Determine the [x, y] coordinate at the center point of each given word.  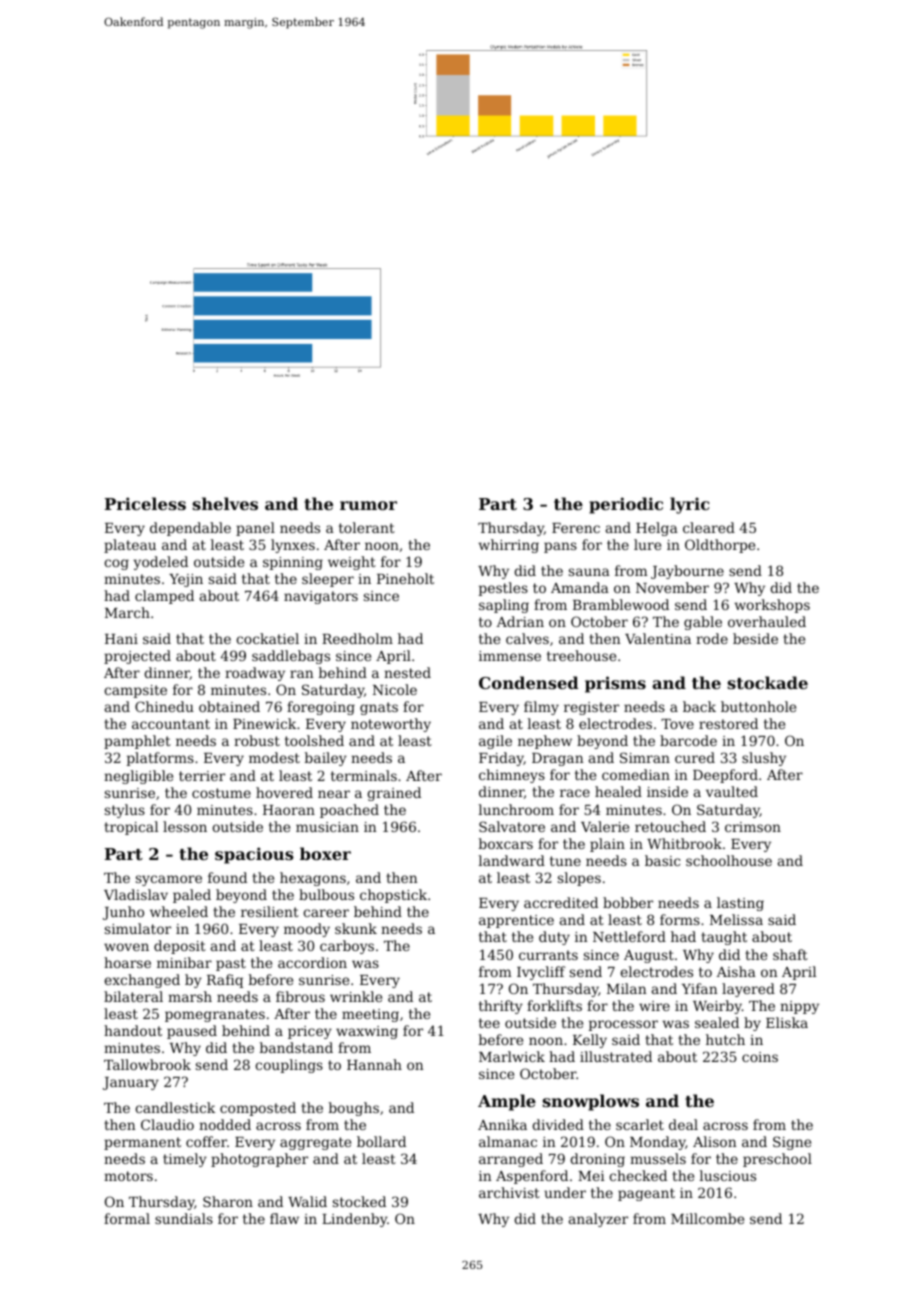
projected [137, 657]
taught [724, 938]
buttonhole [758, 706]
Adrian [520, 621]
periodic [626, 505]
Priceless [145, 503]
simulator [138, 928]
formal [127, 1218]
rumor [368, 505]
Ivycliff [541, 973]
